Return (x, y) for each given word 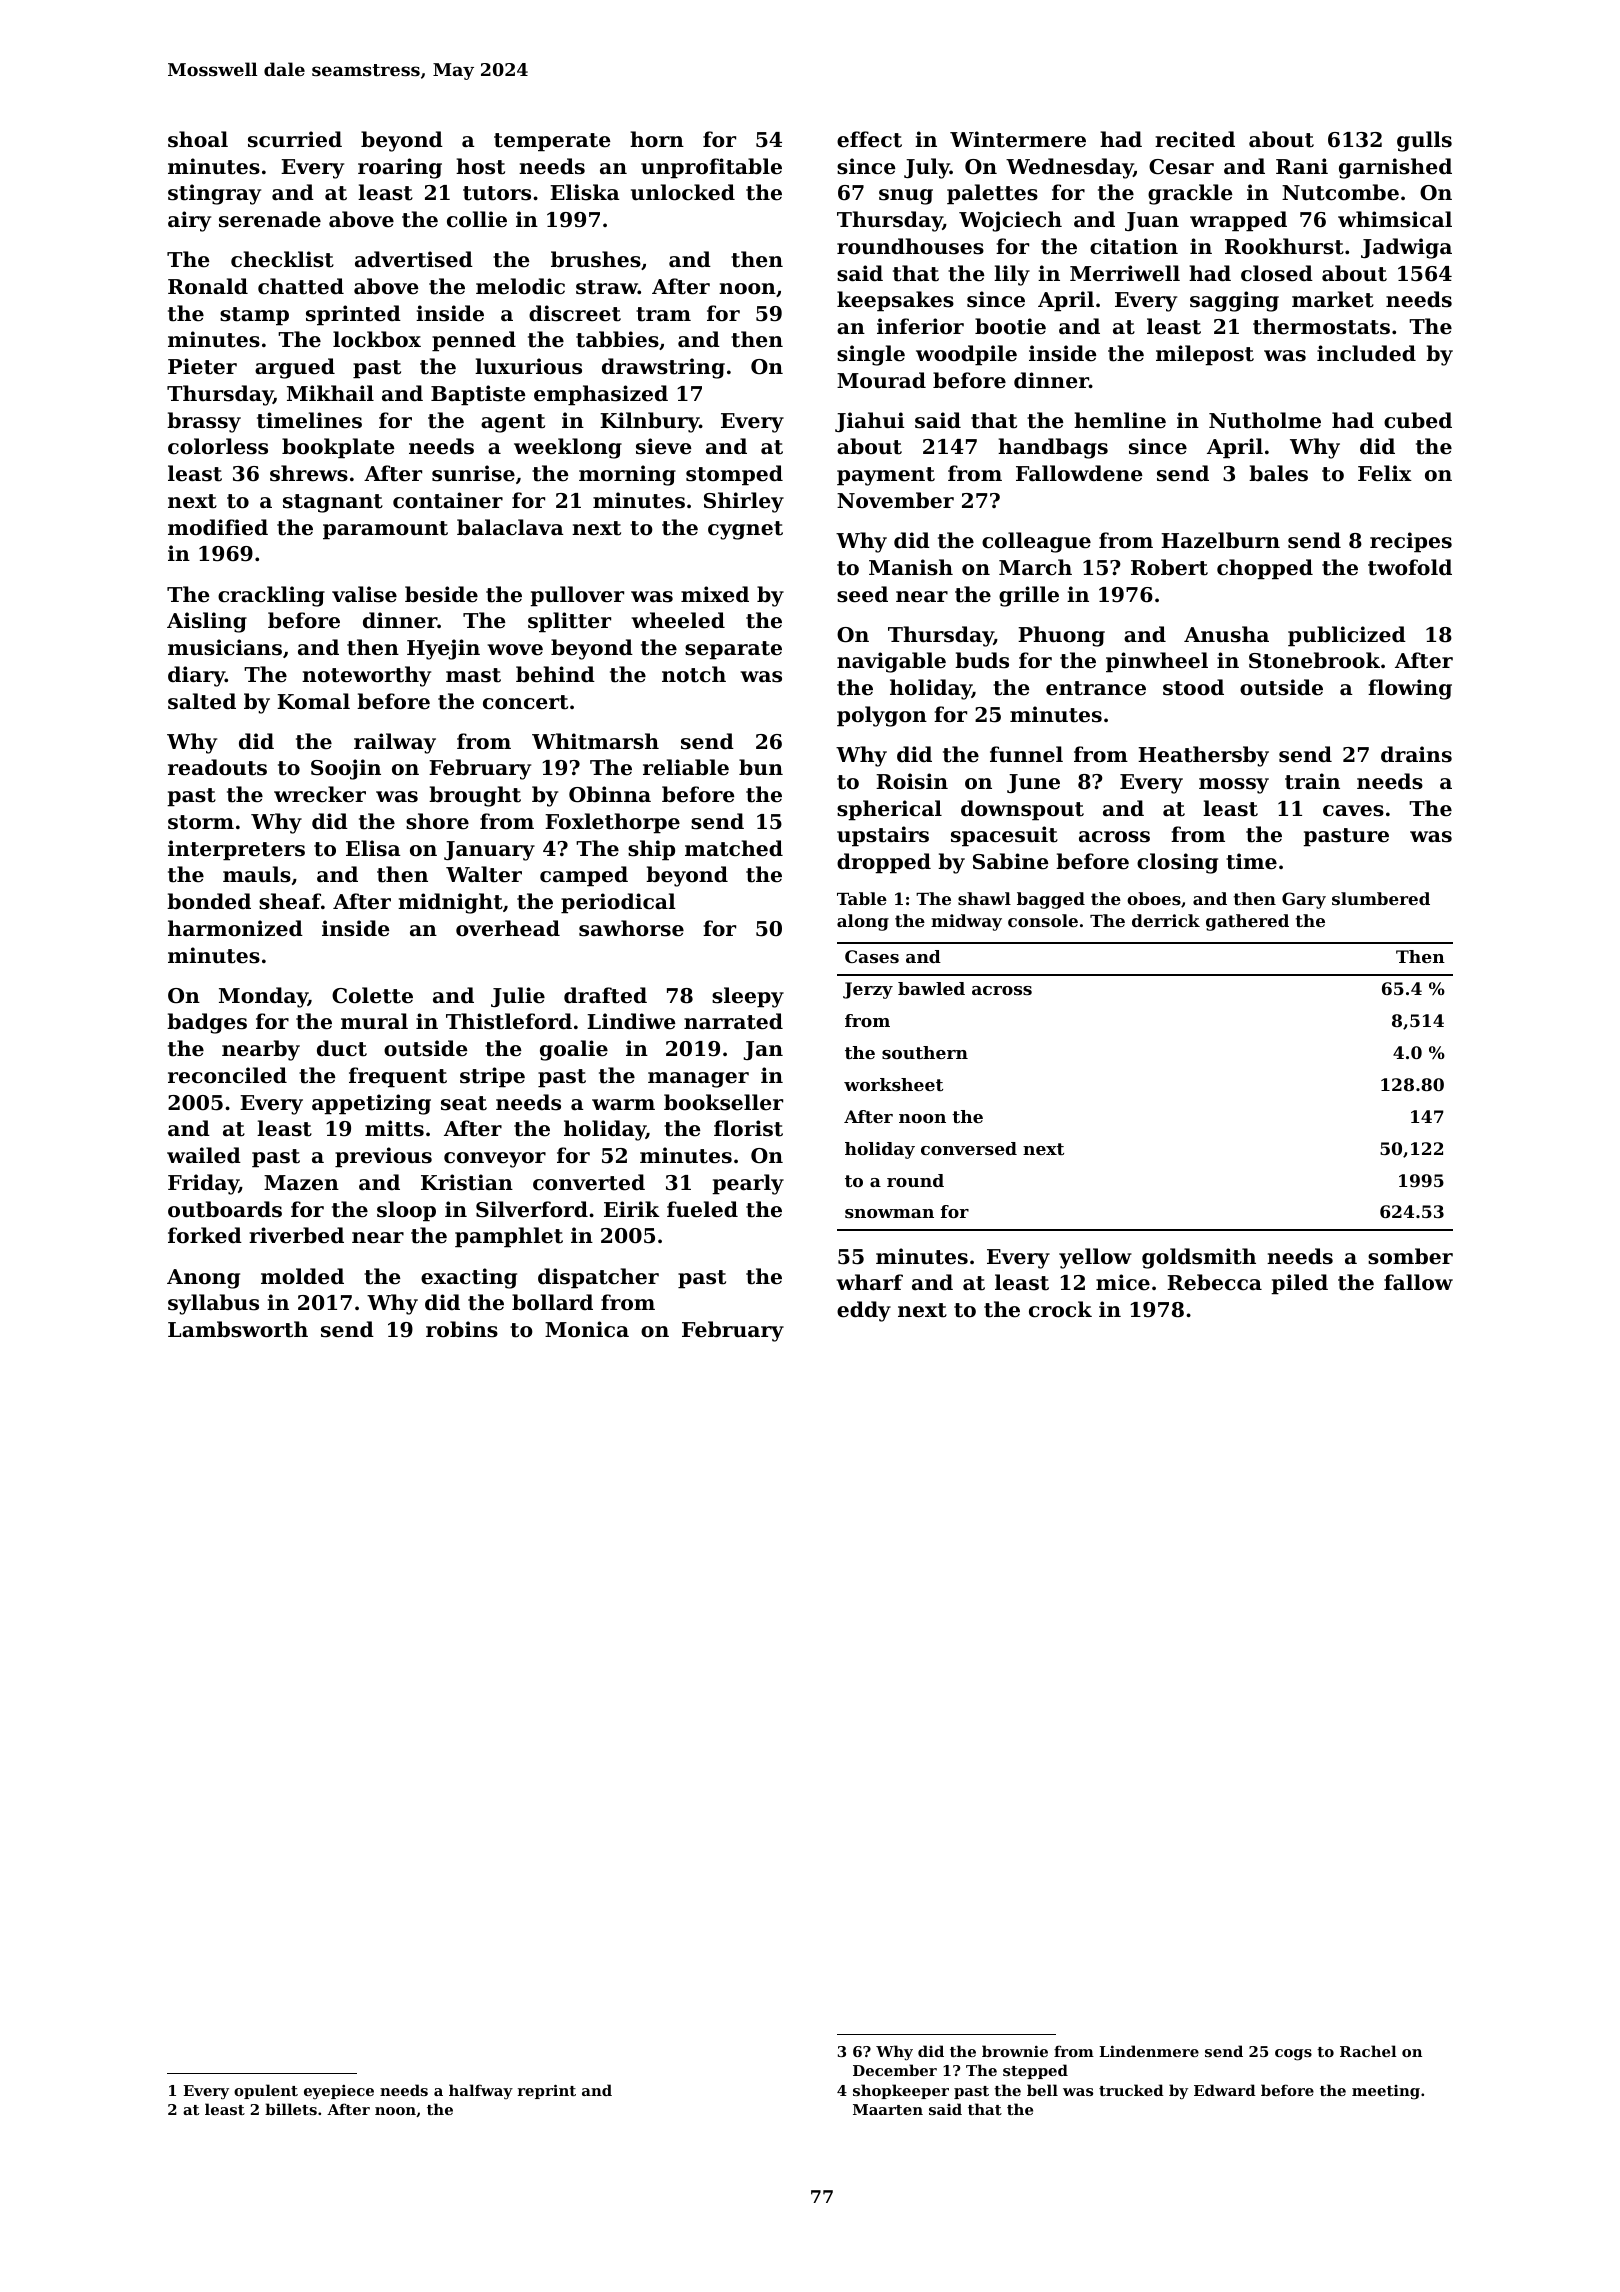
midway (966, 922)
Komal (313, 701)
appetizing (371, 1104)
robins (462, 1329)
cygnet (745, 530)
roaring (400, 168)
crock (1060, 1309)
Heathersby (1203, 756)
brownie (1015, 2051)
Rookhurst (1284, 246)
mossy (1234, 786)
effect (869, 139)
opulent (266, 2091)
